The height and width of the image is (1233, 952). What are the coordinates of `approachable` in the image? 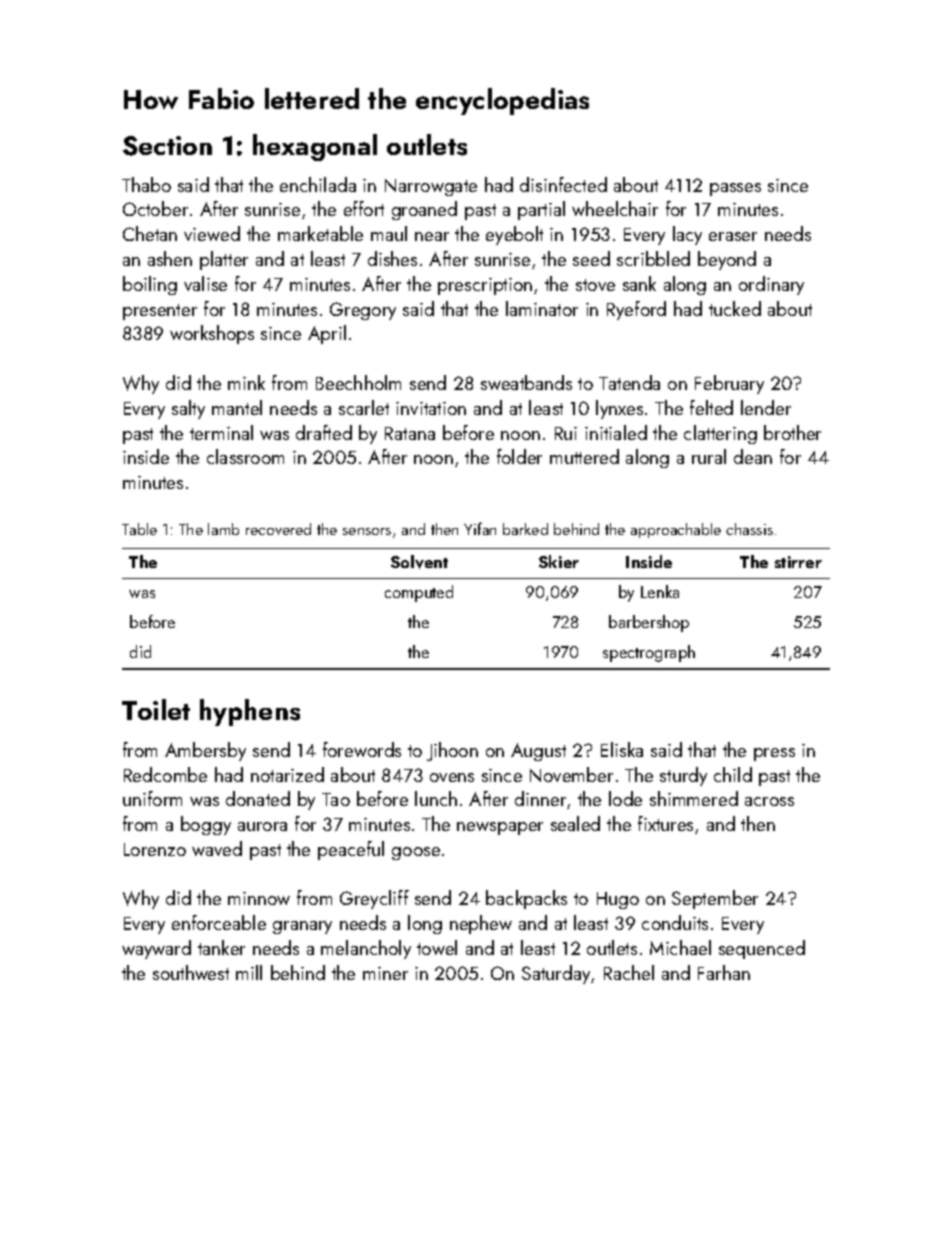 It's located at (676, 530).
